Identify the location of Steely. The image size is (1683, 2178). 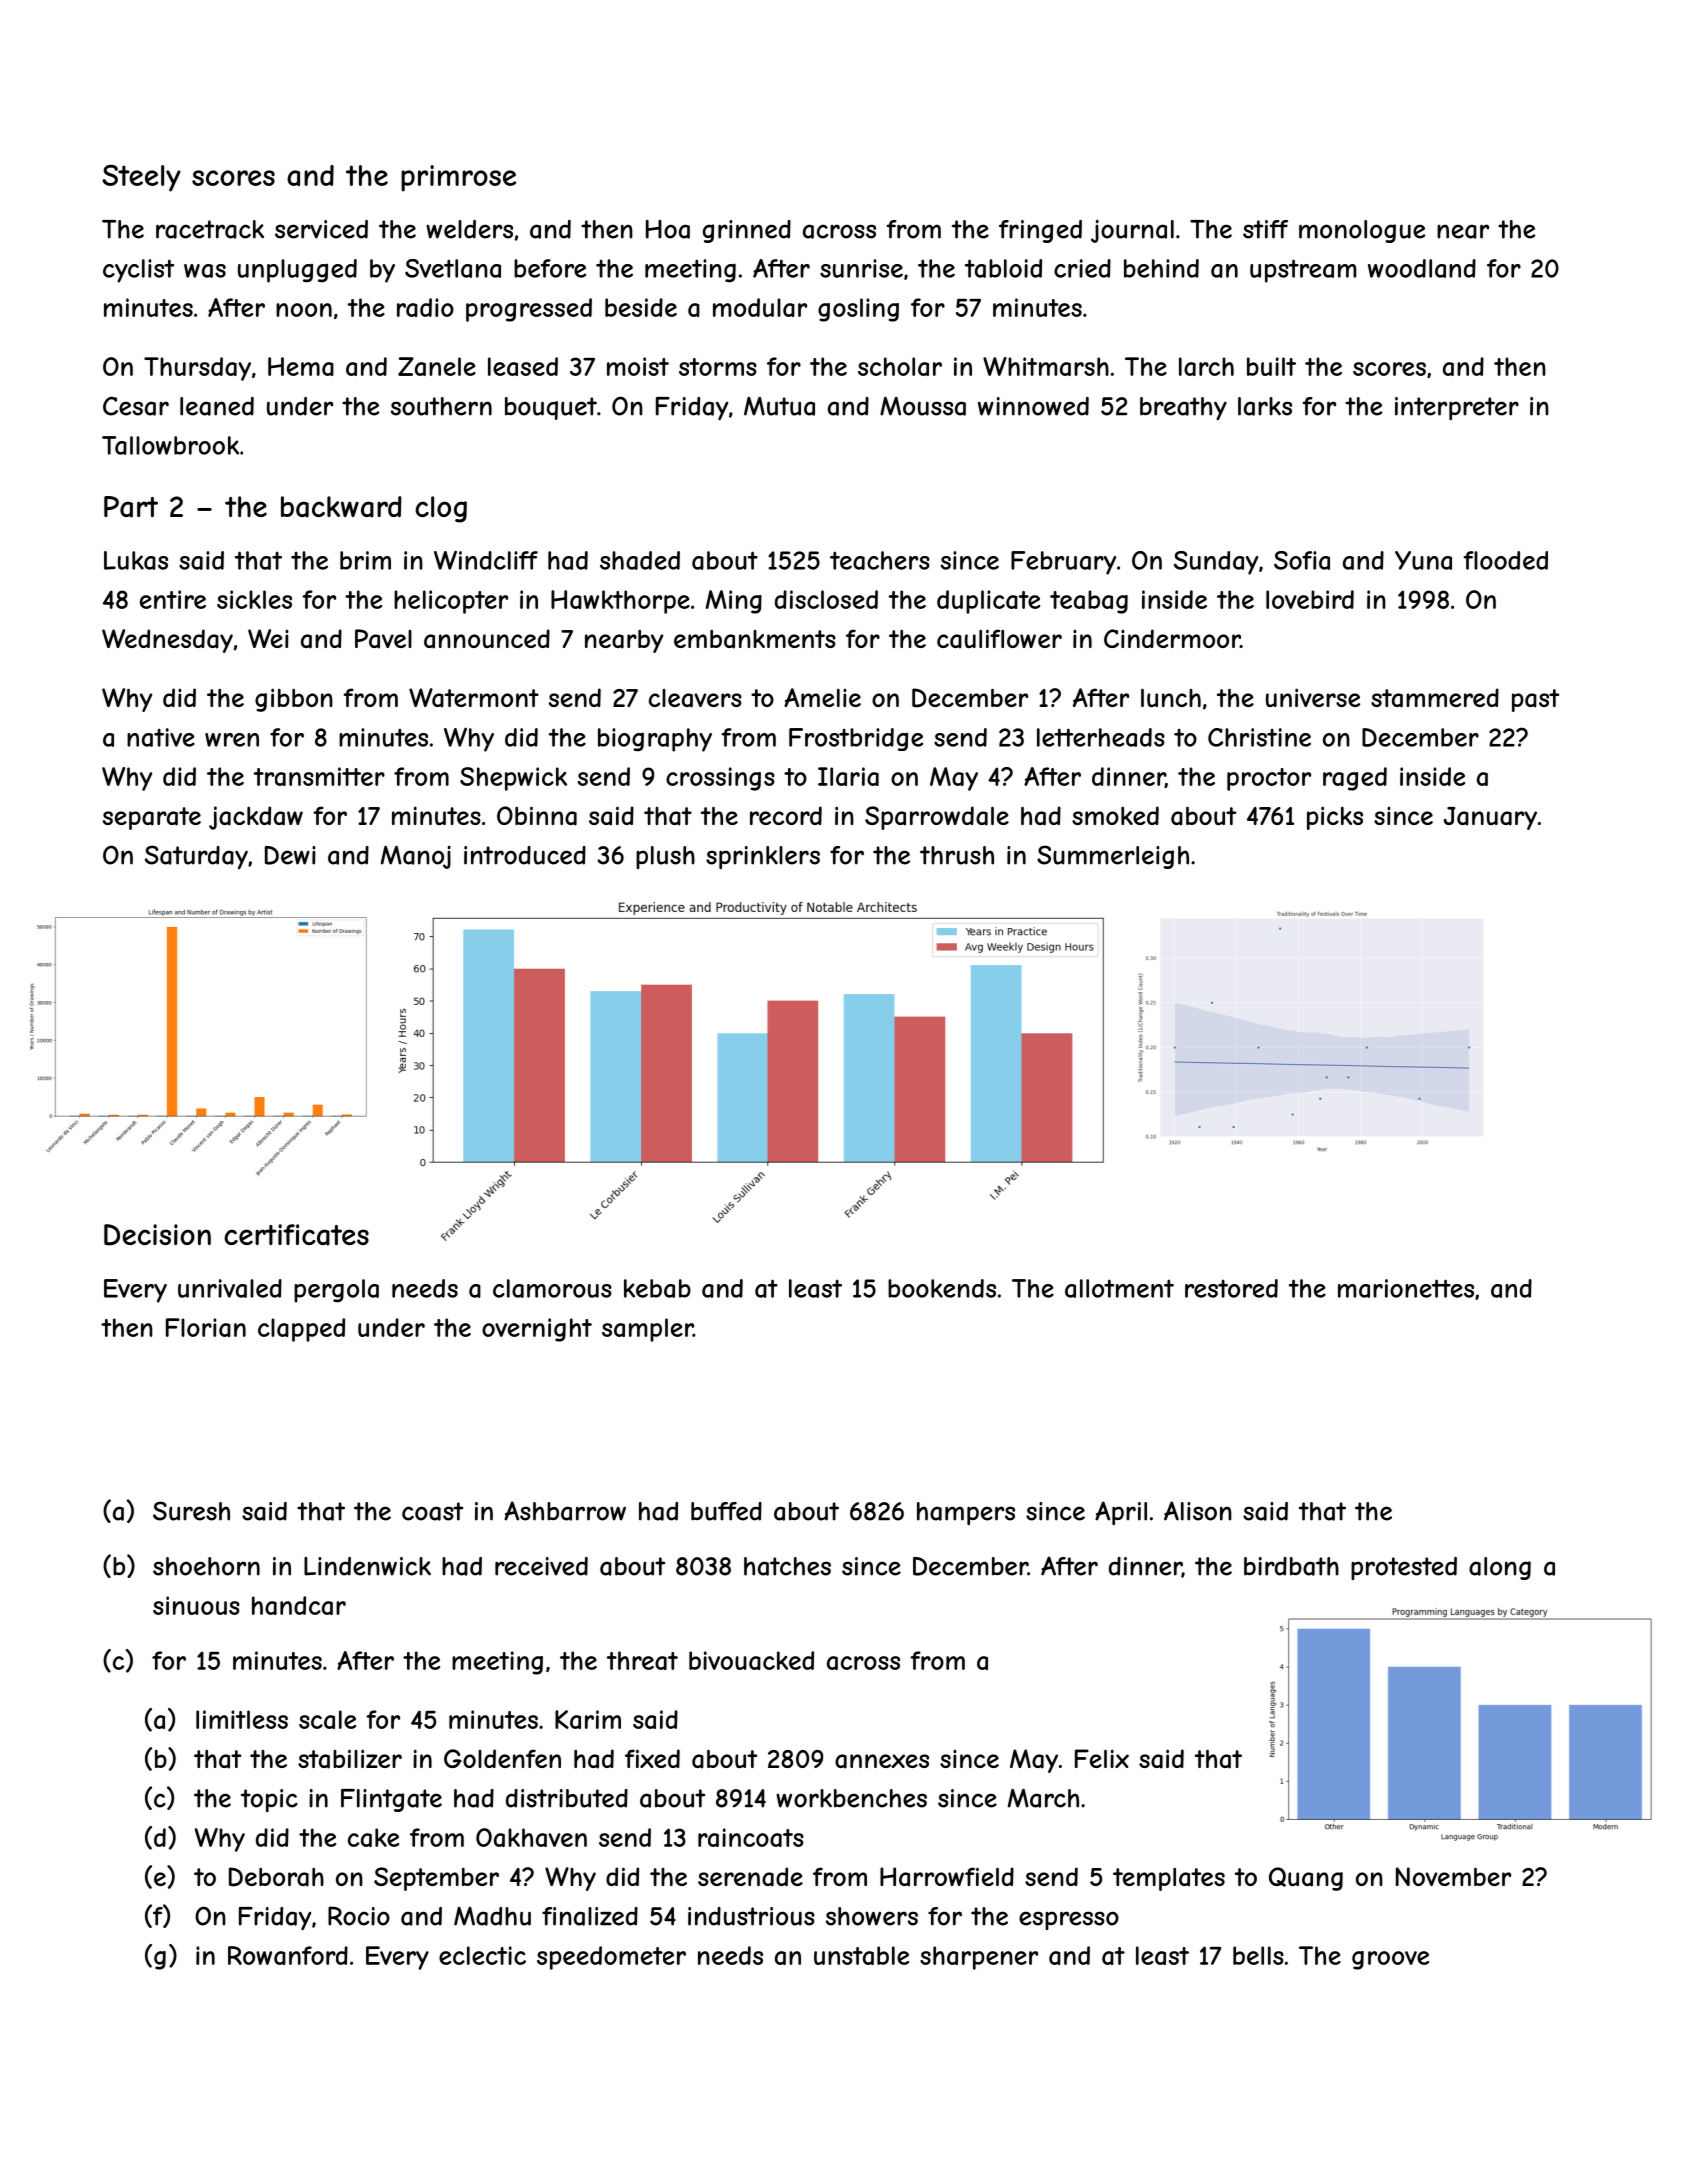
(141, 178).
